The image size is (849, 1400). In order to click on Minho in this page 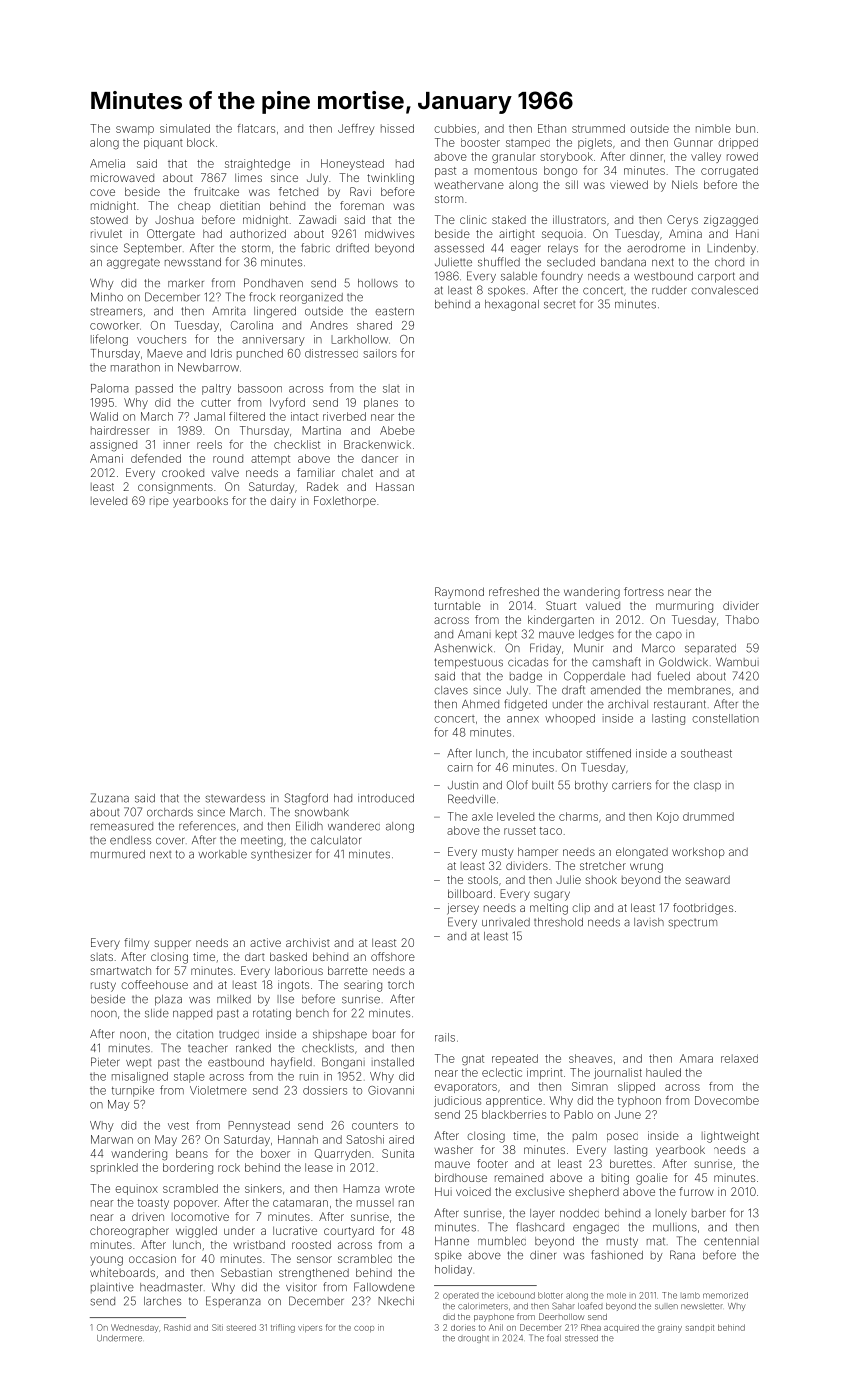, I will do `click(107, 297)`.
